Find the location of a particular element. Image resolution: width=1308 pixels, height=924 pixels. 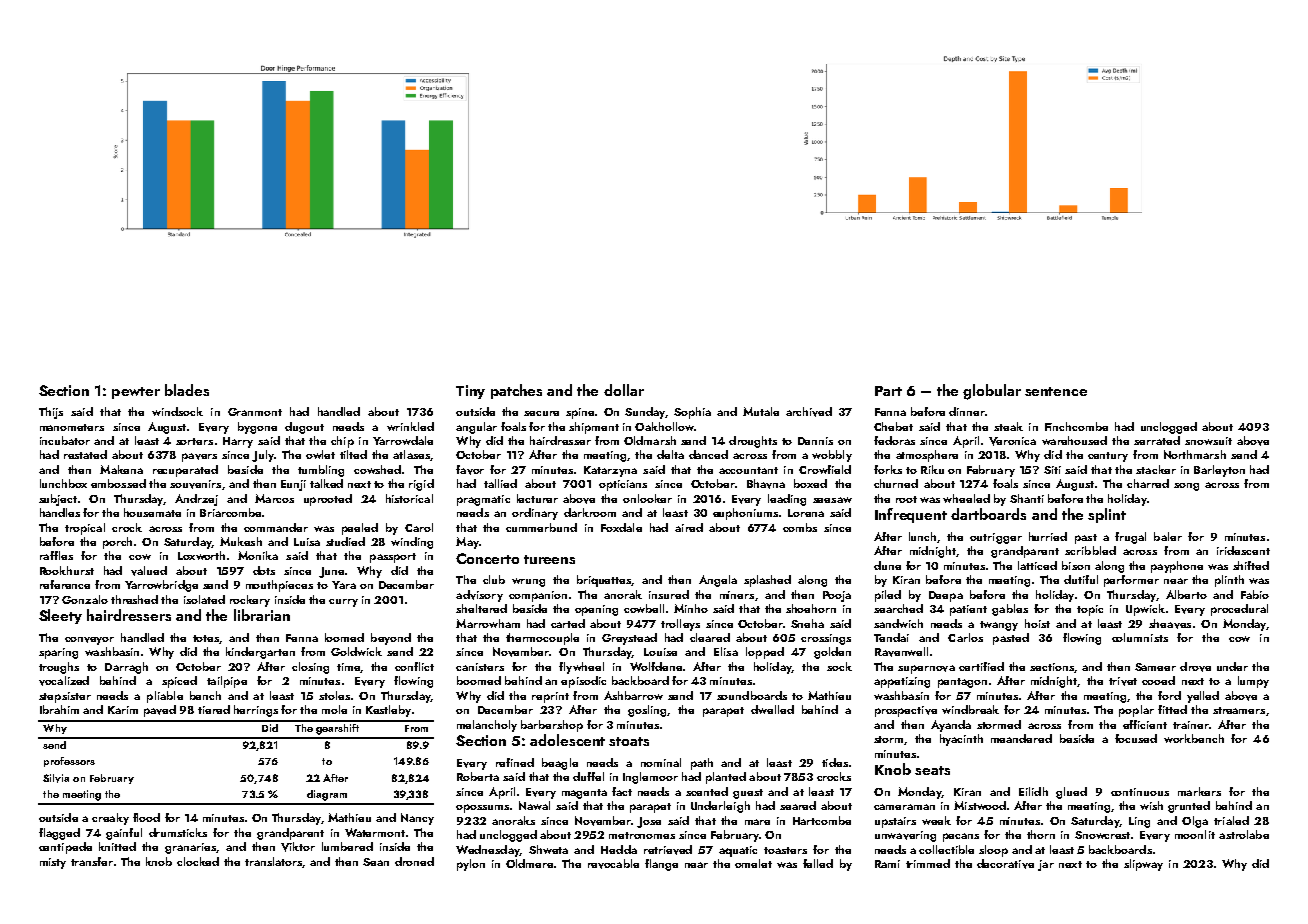

flagged is located at coordinates (59, 834).
